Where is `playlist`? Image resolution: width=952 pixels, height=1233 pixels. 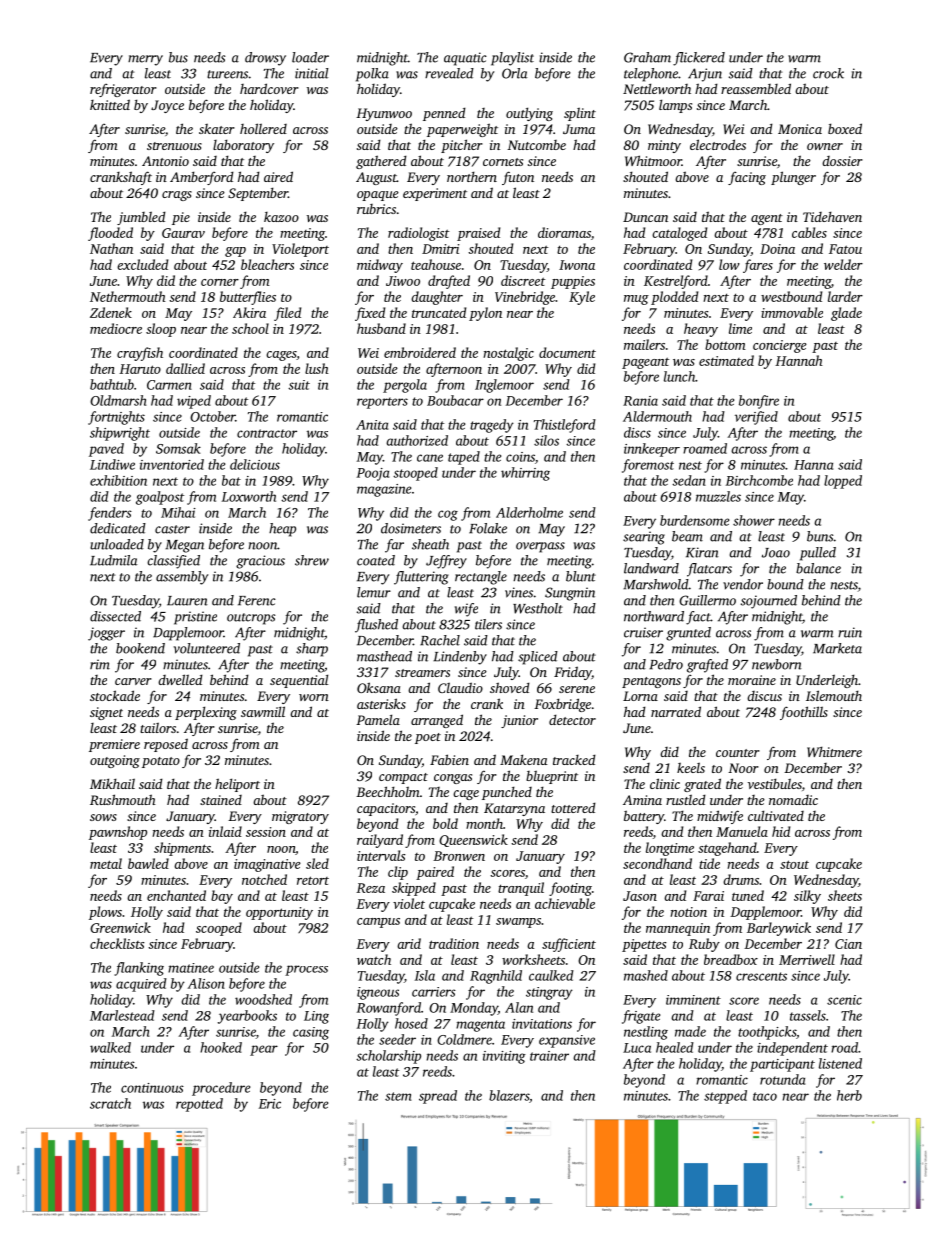
playlist is located at coordinates (512, 59).
